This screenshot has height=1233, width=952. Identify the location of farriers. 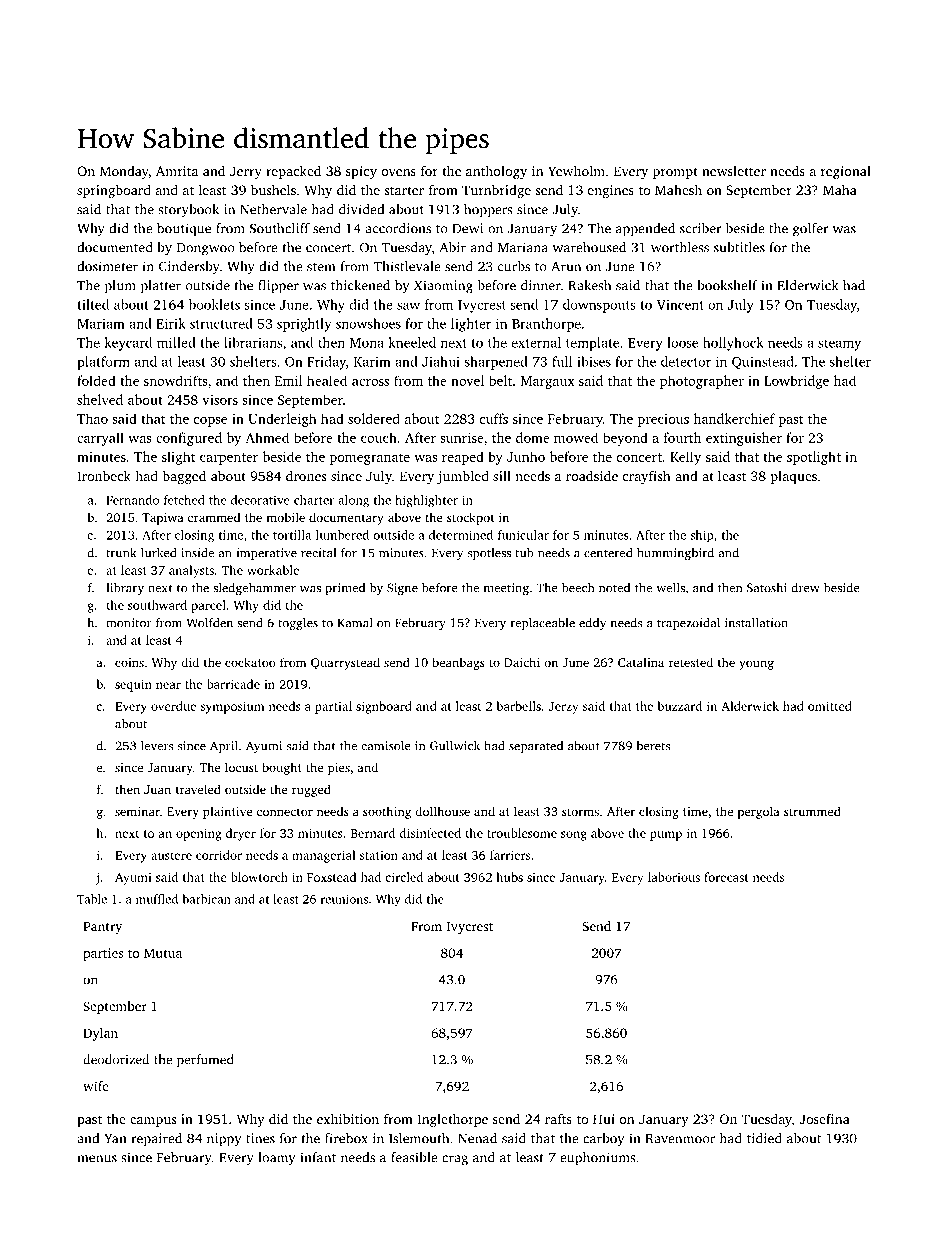
(510, 855).
